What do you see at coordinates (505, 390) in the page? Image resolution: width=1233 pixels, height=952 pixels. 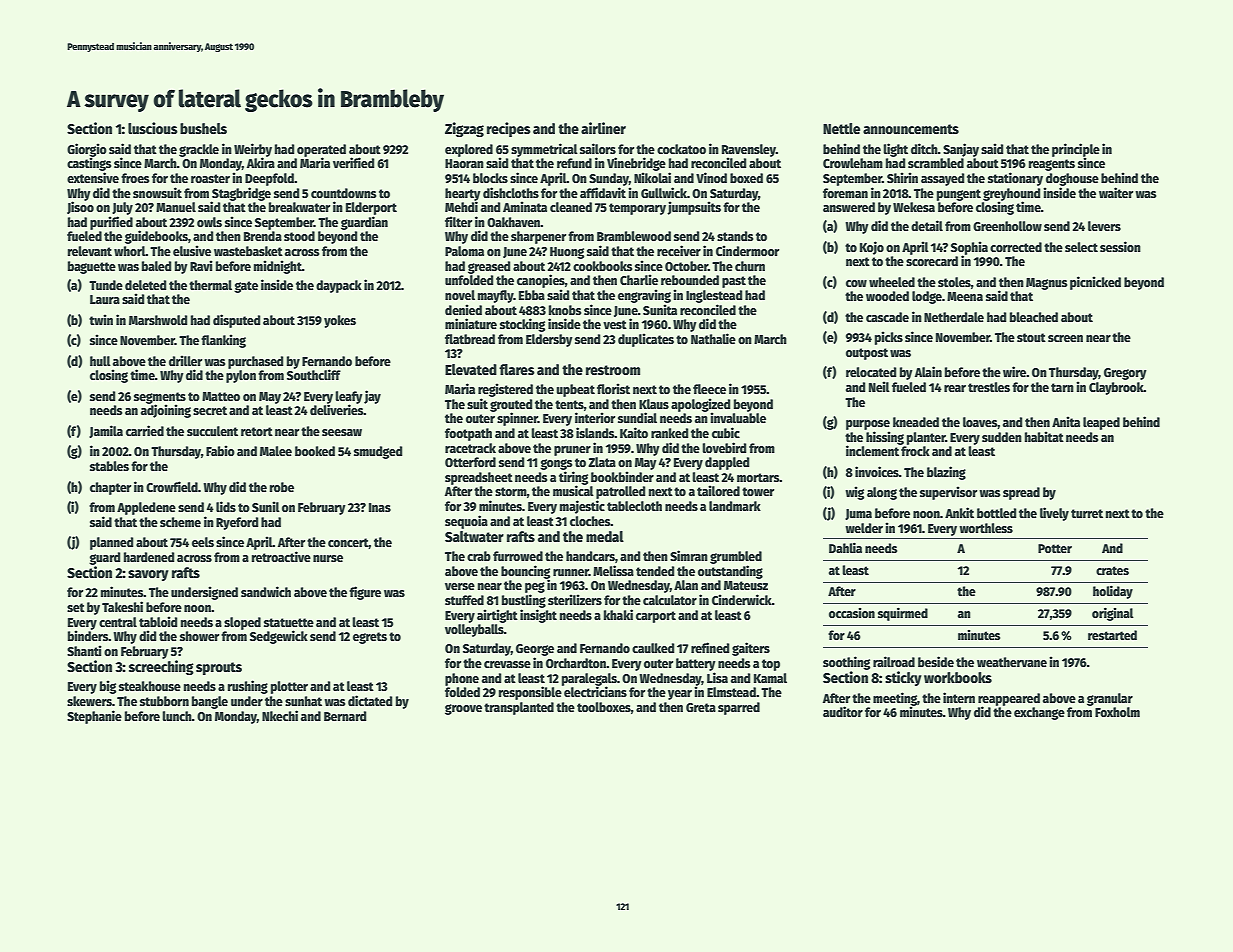 I see `registered` at bounding box center [505, 390].
